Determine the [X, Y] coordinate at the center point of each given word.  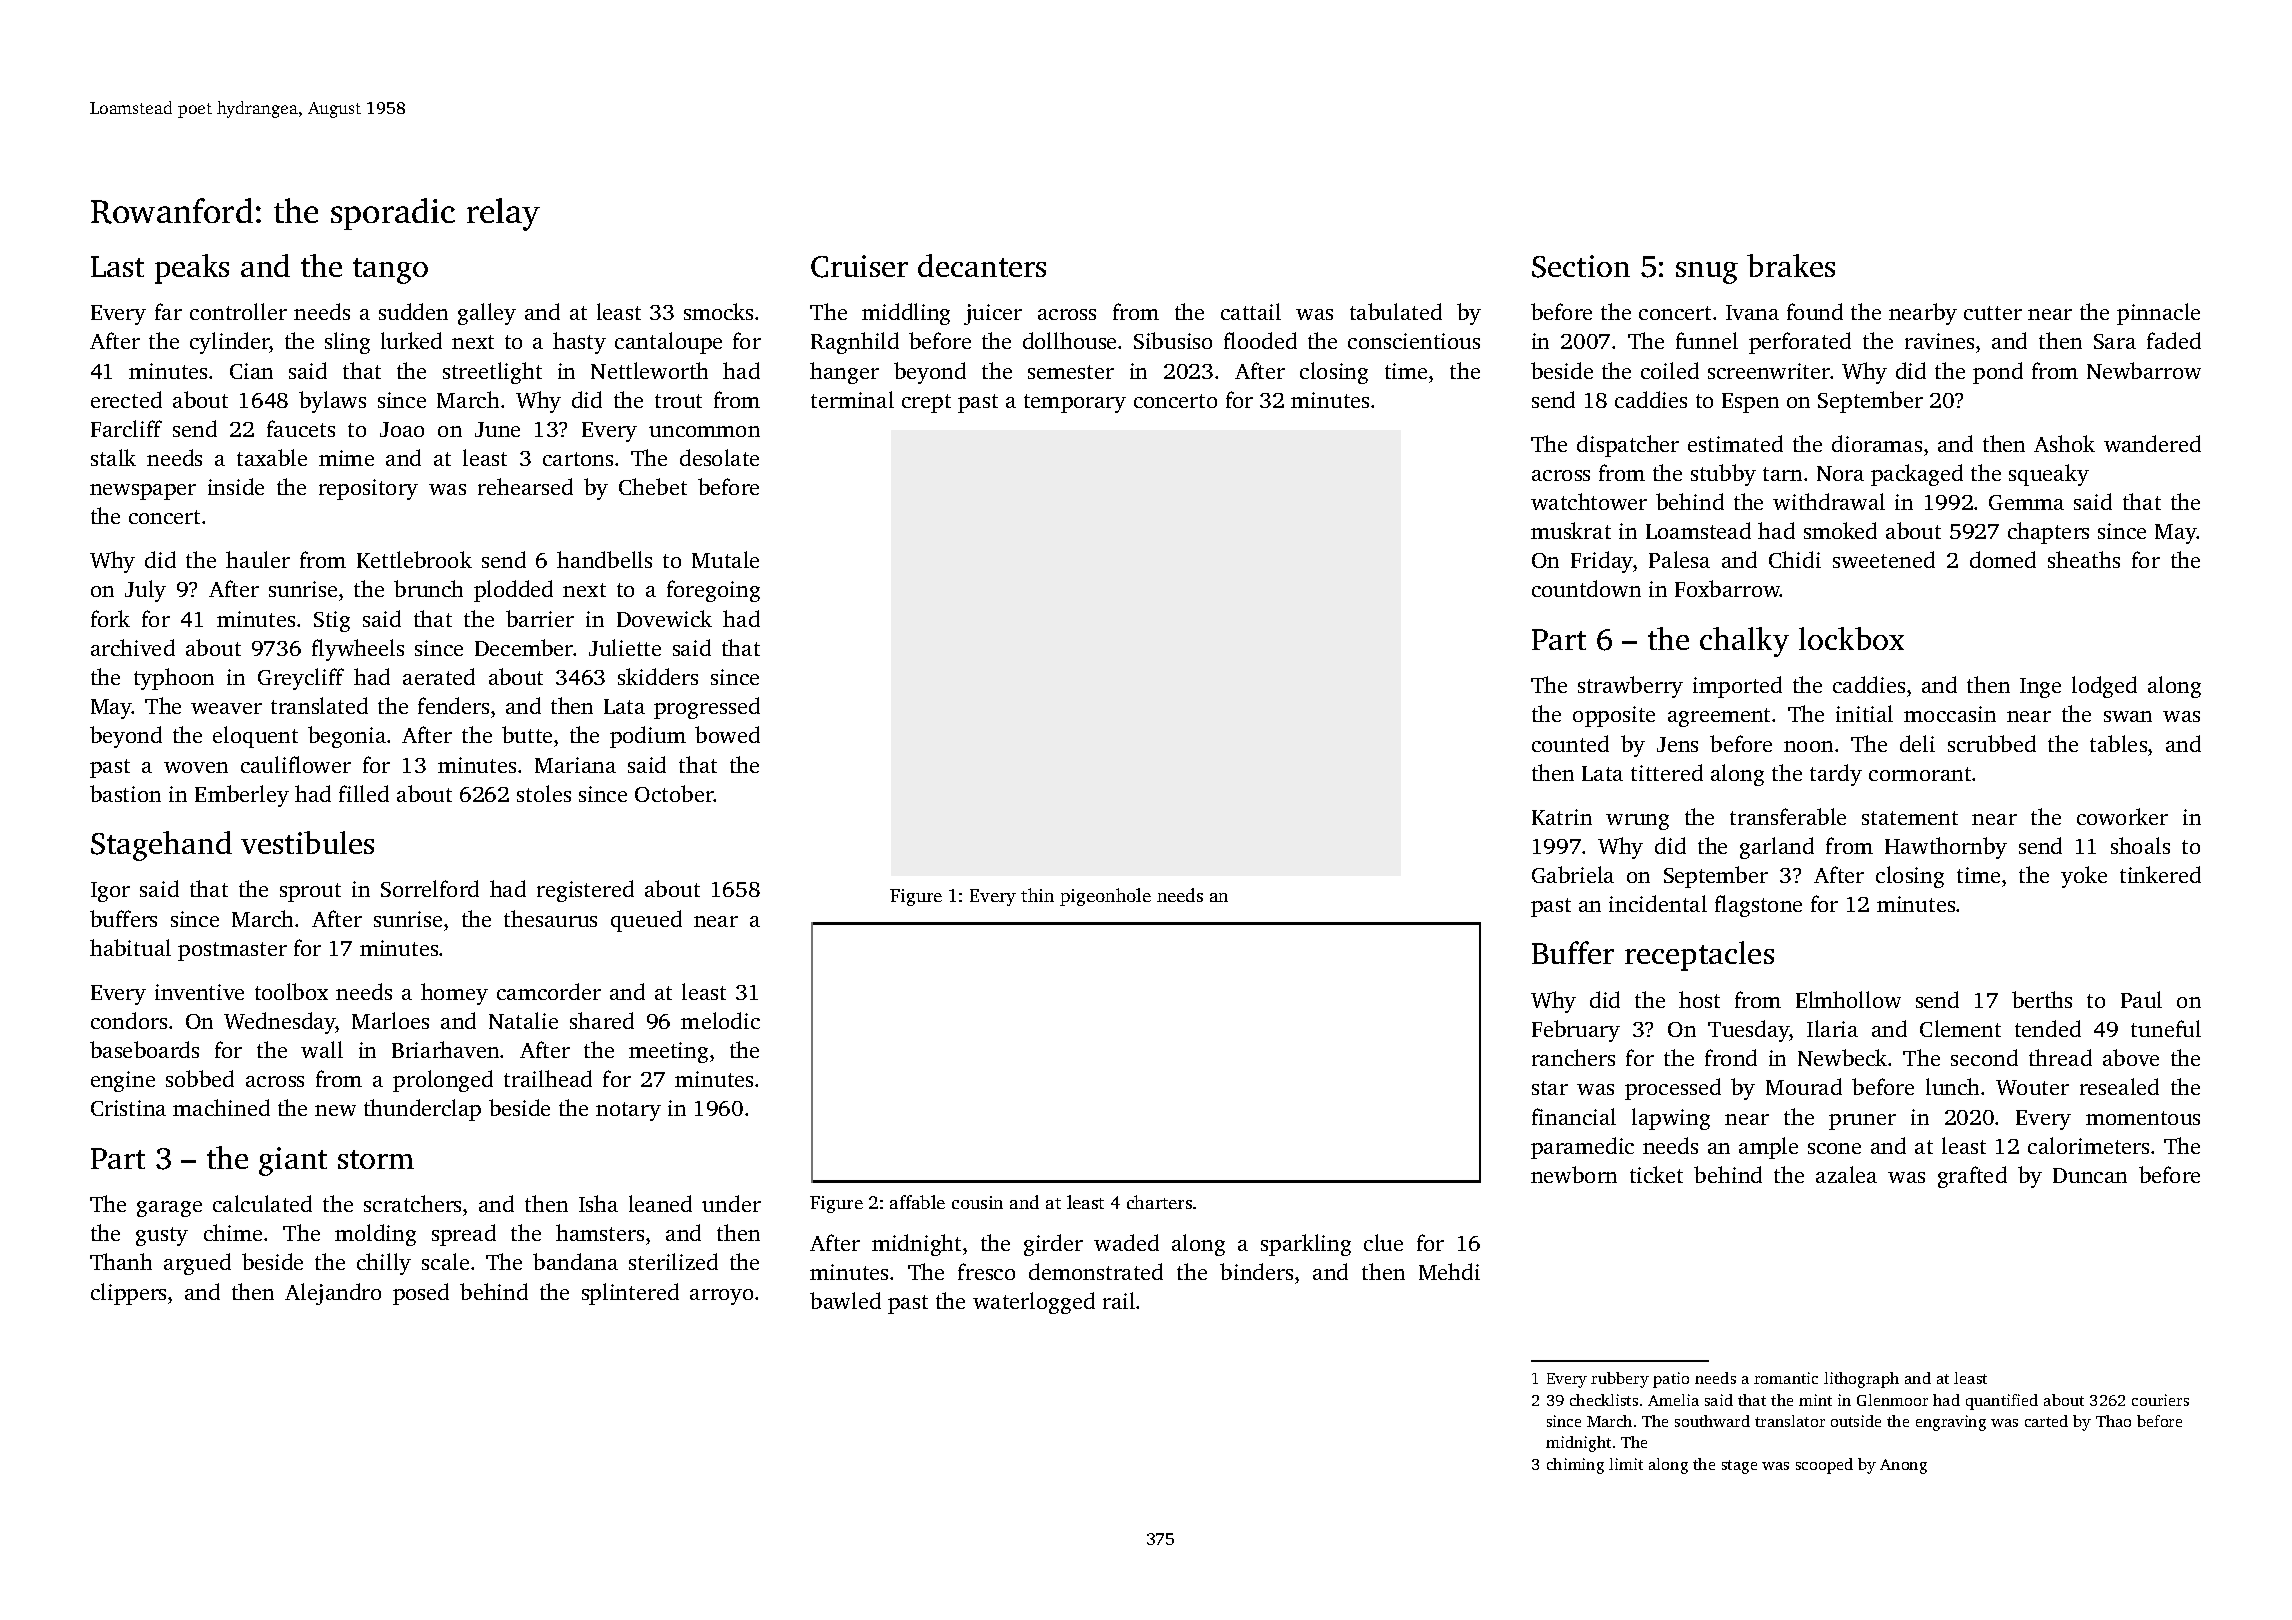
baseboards [144, 1049]
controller [238, 311]
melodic [720, 1020]
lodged [2104, 687]
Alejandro [333, 1294]
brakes [1791, 265]
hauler [258, 559]
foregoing [713, 591]
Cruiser [859, 266]
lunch [1952, 1086]
